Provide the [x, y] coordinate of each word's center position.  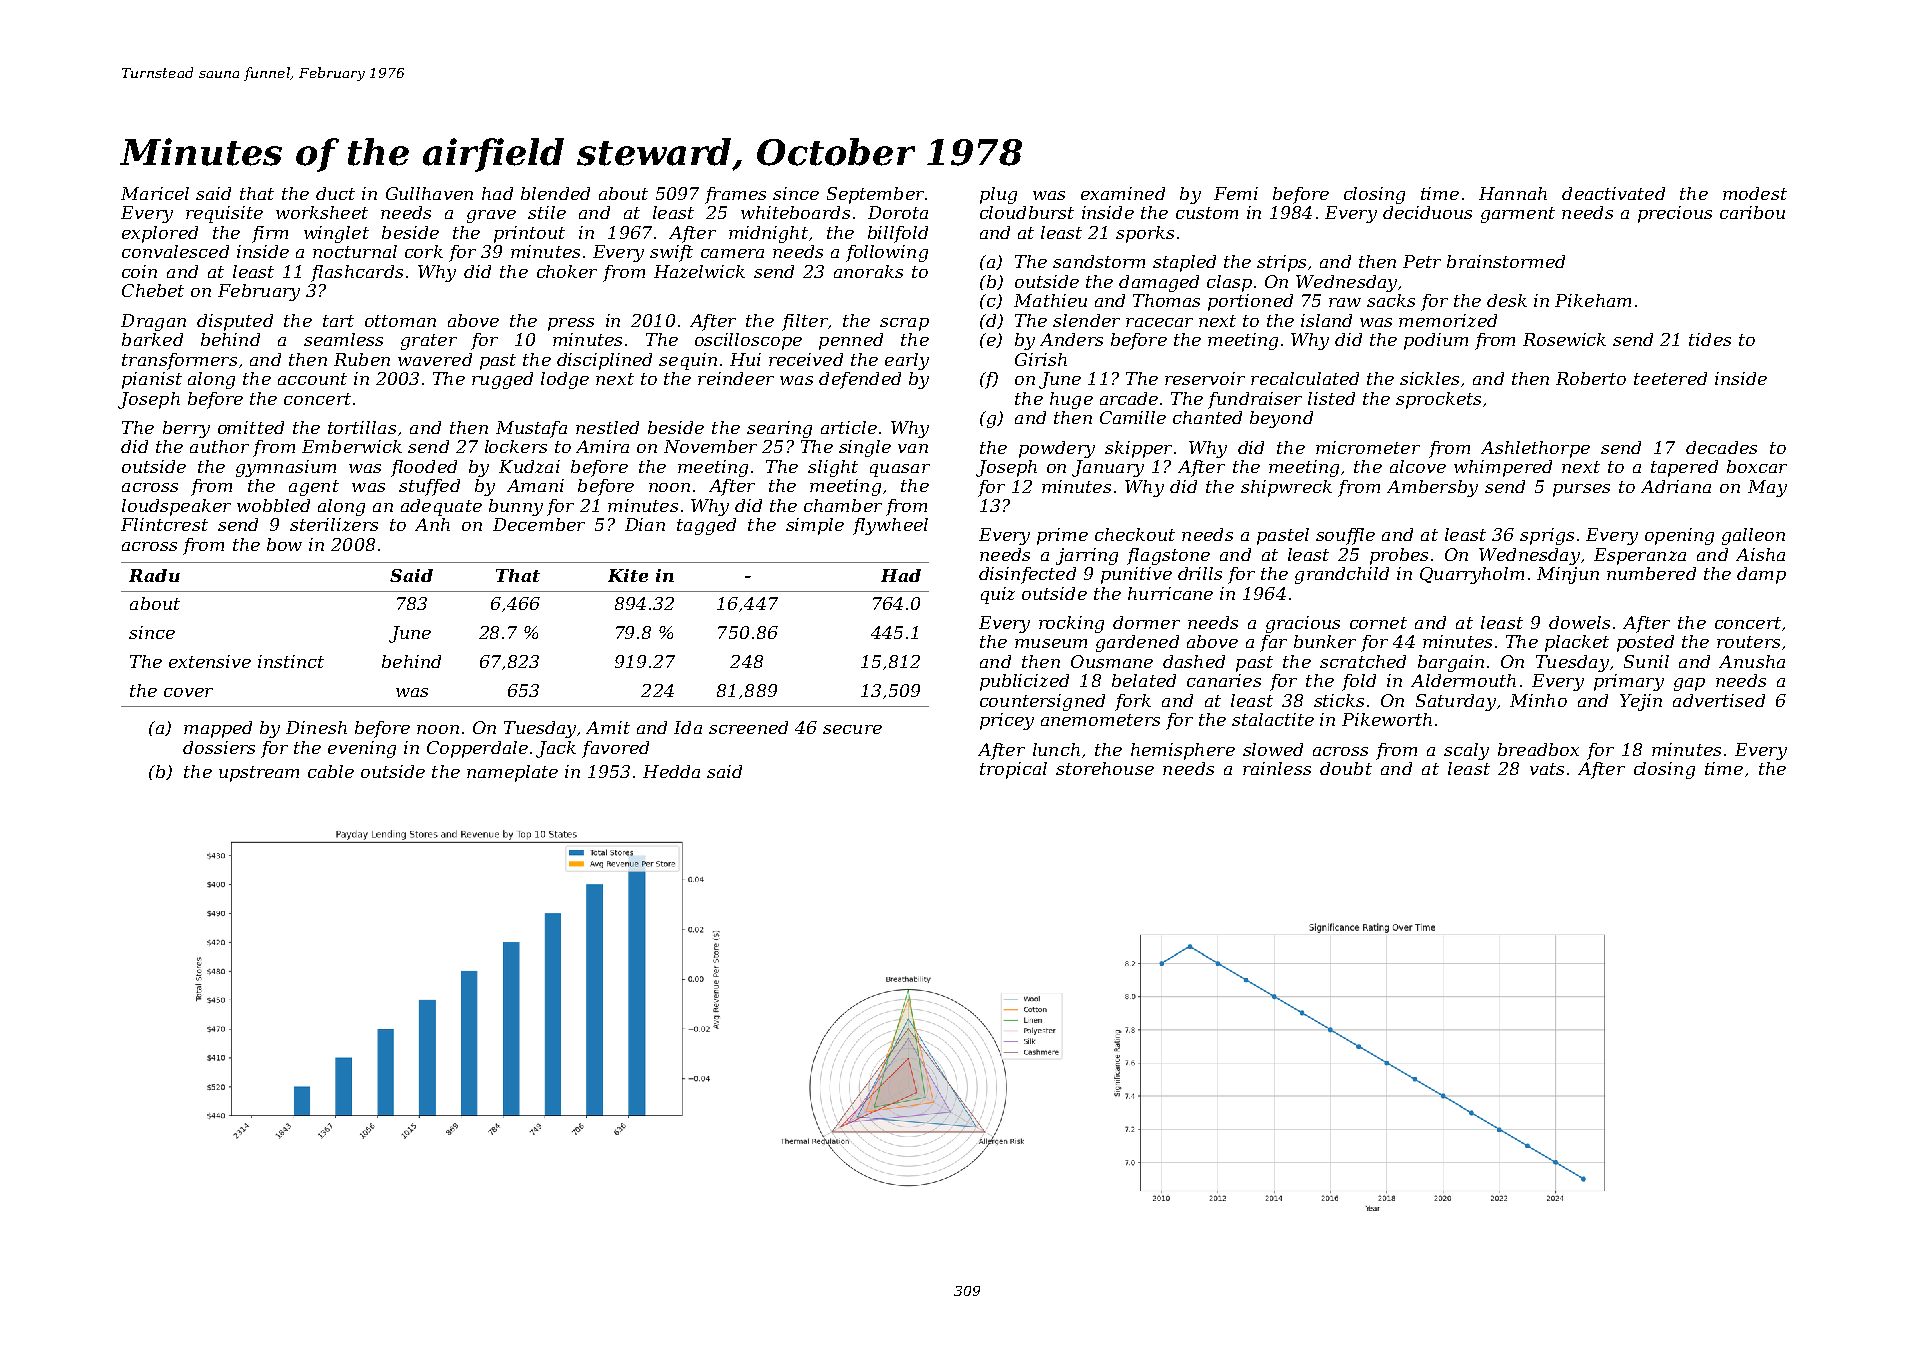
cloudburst [1027, 212]
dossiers [219, 747]
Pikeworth [1387, 719]
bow [284, 544]
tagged [706, 526]
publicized [1024, 682]
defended [860, 380]
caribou [1752, 212]
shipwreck [1286, 488]
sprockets [1438, 400]
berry [186, 429]
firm [270, 234]
